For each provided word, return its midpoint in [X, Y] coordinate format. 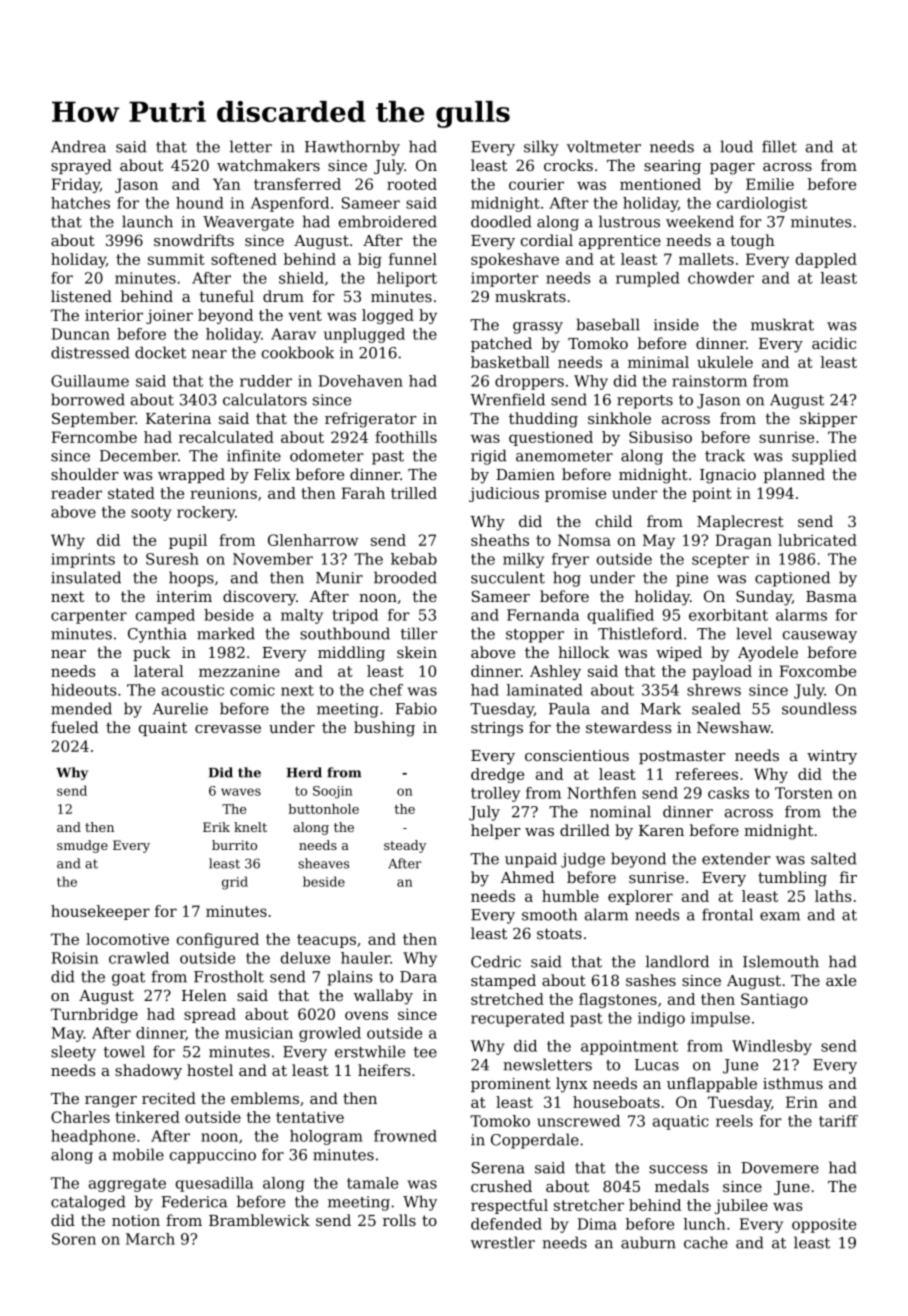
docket [160, 352]
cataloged [88, 1203]
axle [841, 980]
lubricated [817, 540]
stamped [503, 981]
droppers [529, 382]
